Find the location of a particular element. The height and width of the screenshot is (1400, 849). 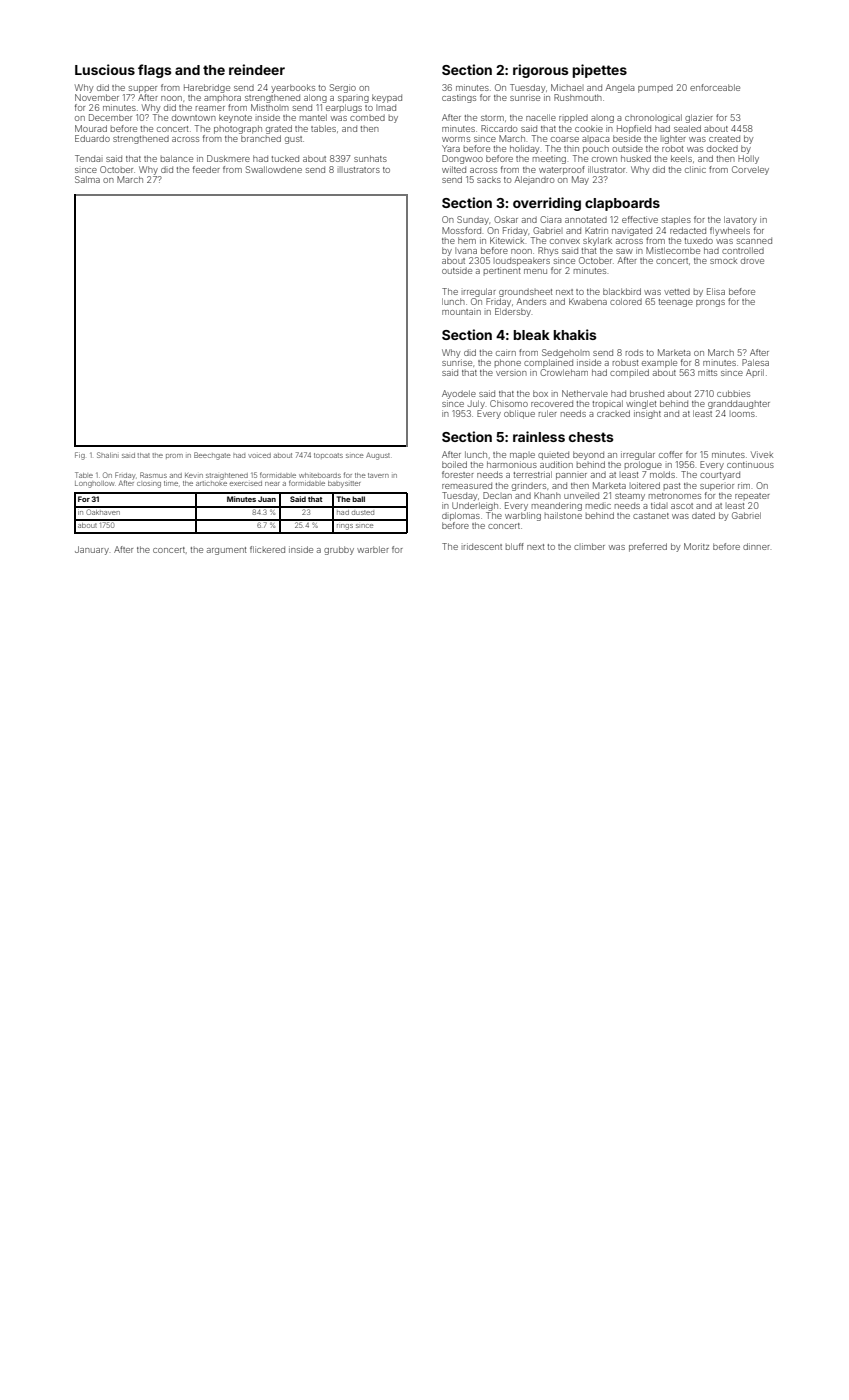

rods is located at coordinates (634, 352).
